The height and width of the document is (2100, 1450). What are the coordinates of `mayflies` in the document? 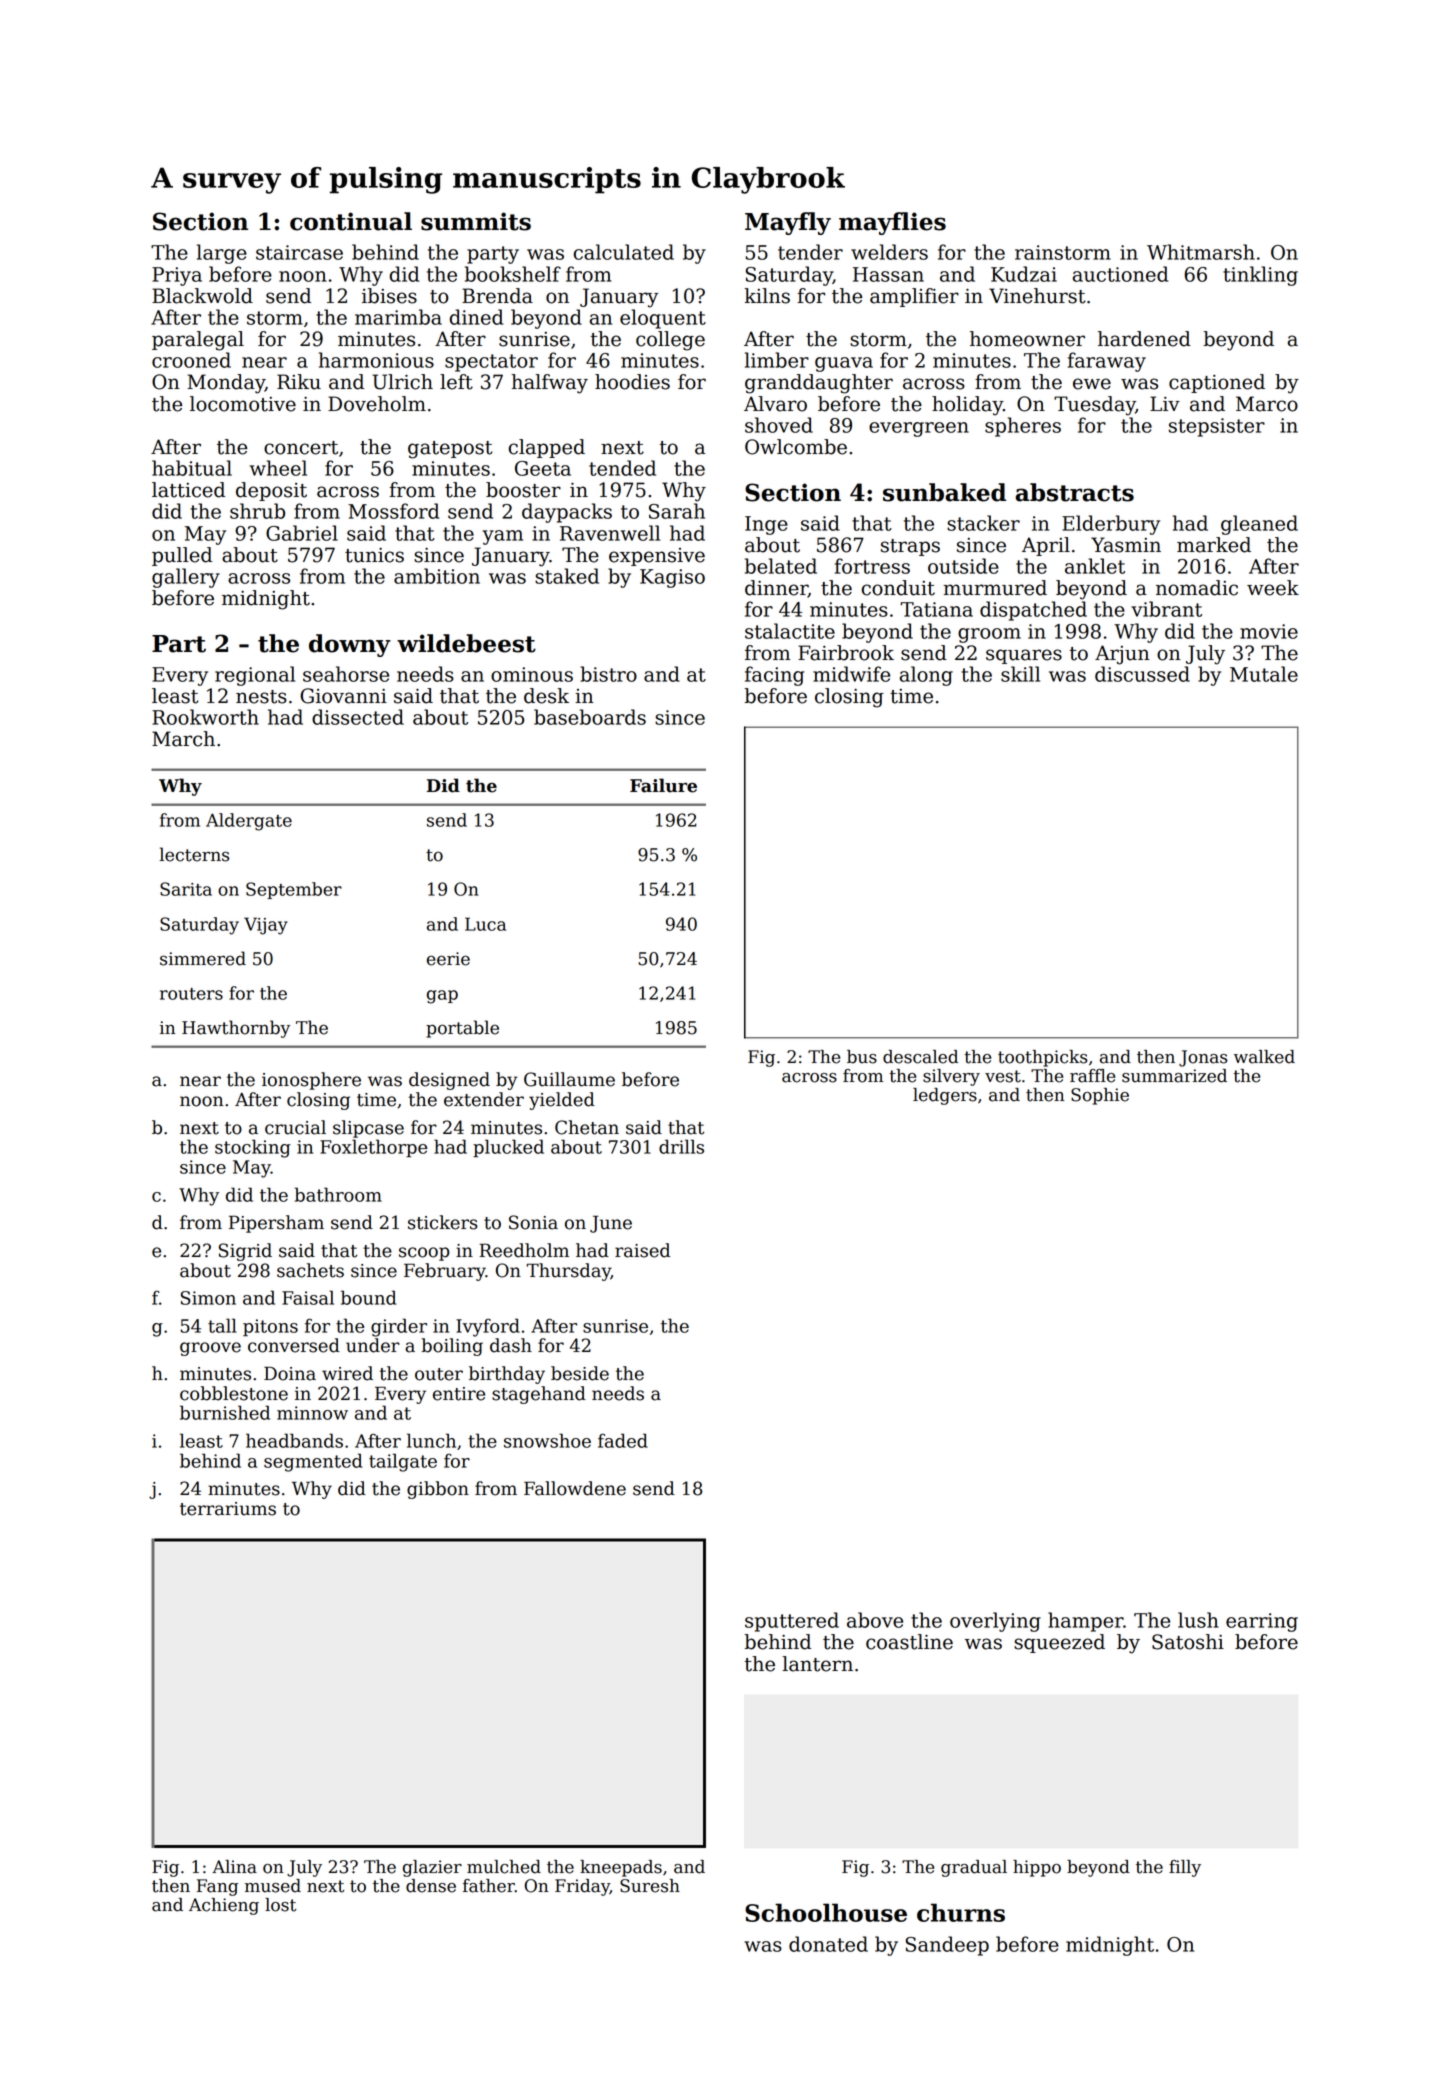 It's located at (892, 223).
